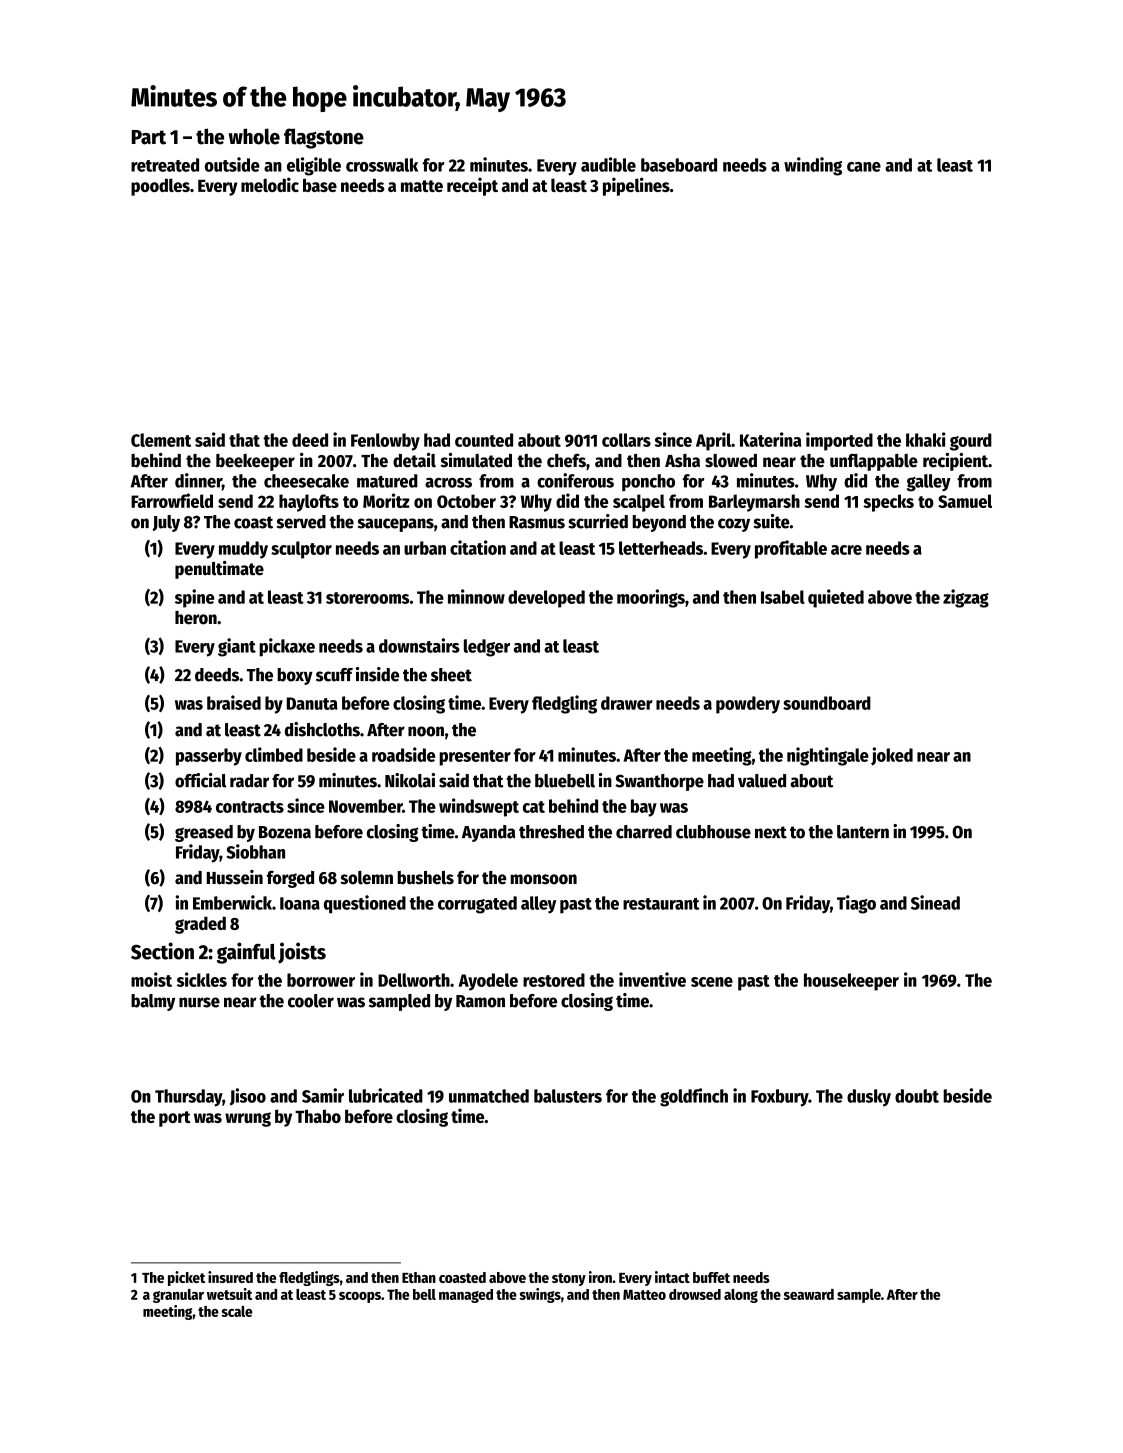 This image has height=1453, width=1123. I want to click on seaward, so click(809, 1294).
